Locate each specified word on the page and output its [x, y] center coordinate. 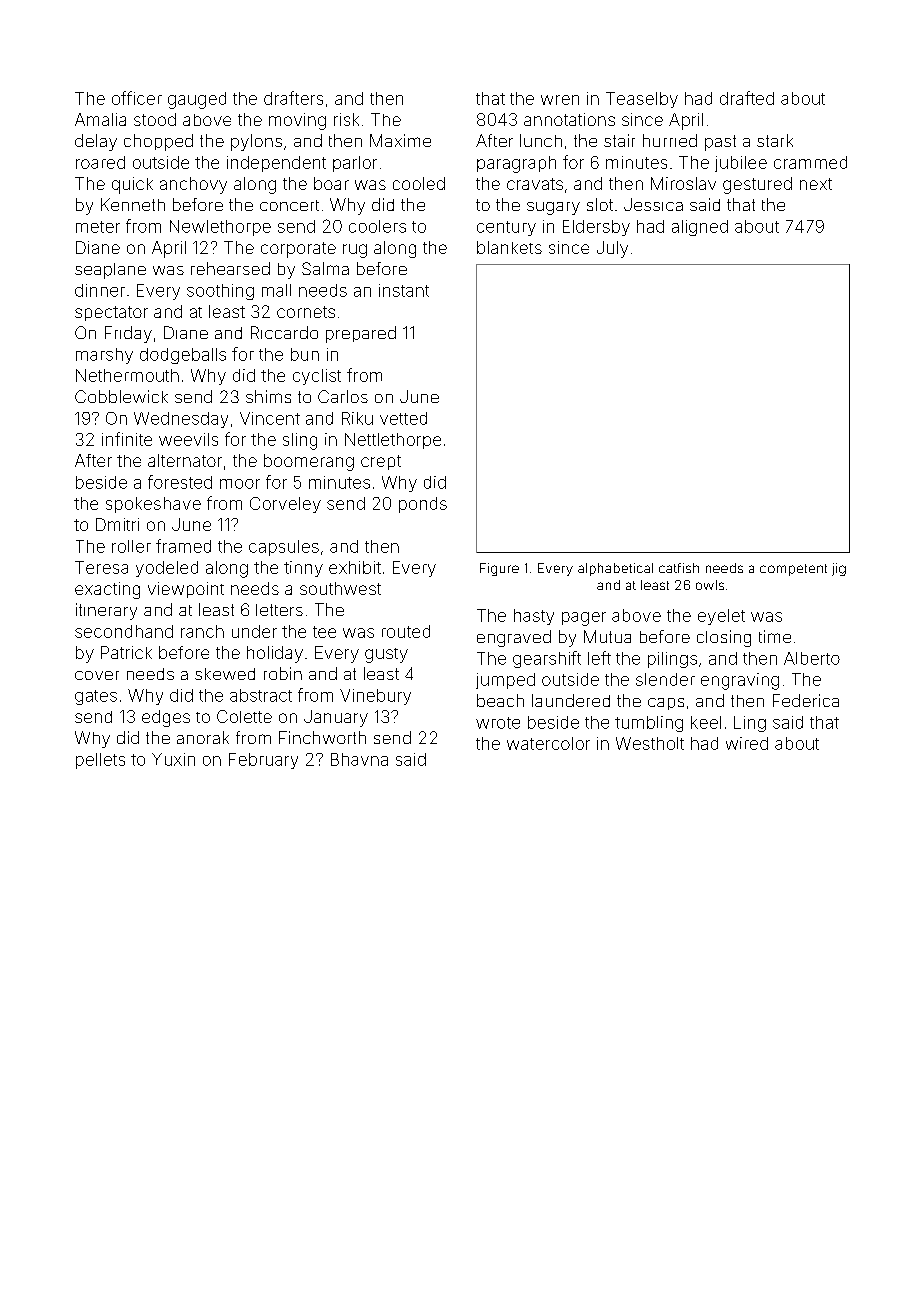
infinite [127, 439]
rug [355, 251]
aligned [700, 228]
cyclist [317, 377]
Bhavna [359, 759]
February [263, 761]
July [612, 249]
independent [276, 164]
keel [706, 722]
